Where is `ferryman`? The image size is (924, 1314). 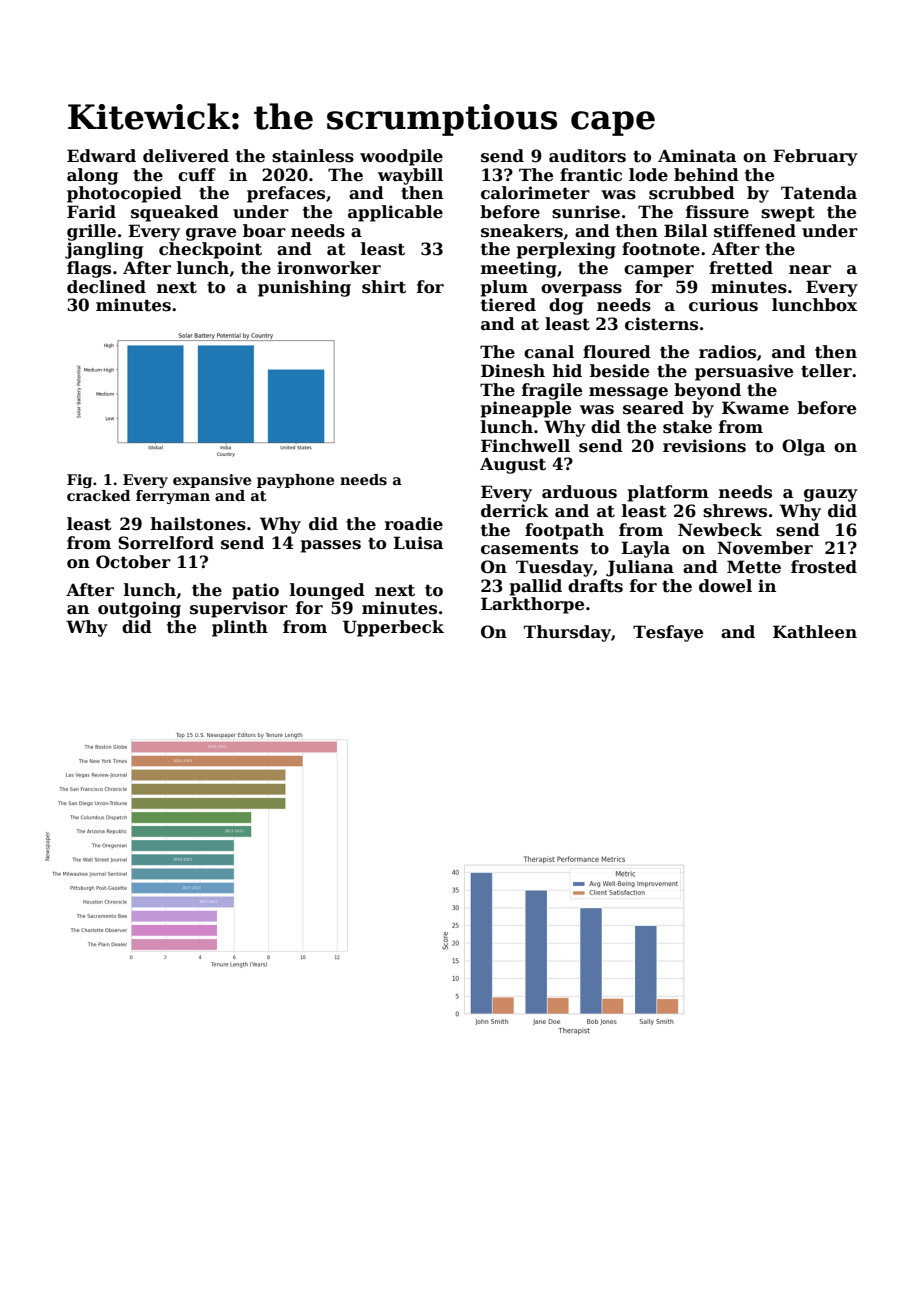 ferryman is located at coordinates (173, 497).
